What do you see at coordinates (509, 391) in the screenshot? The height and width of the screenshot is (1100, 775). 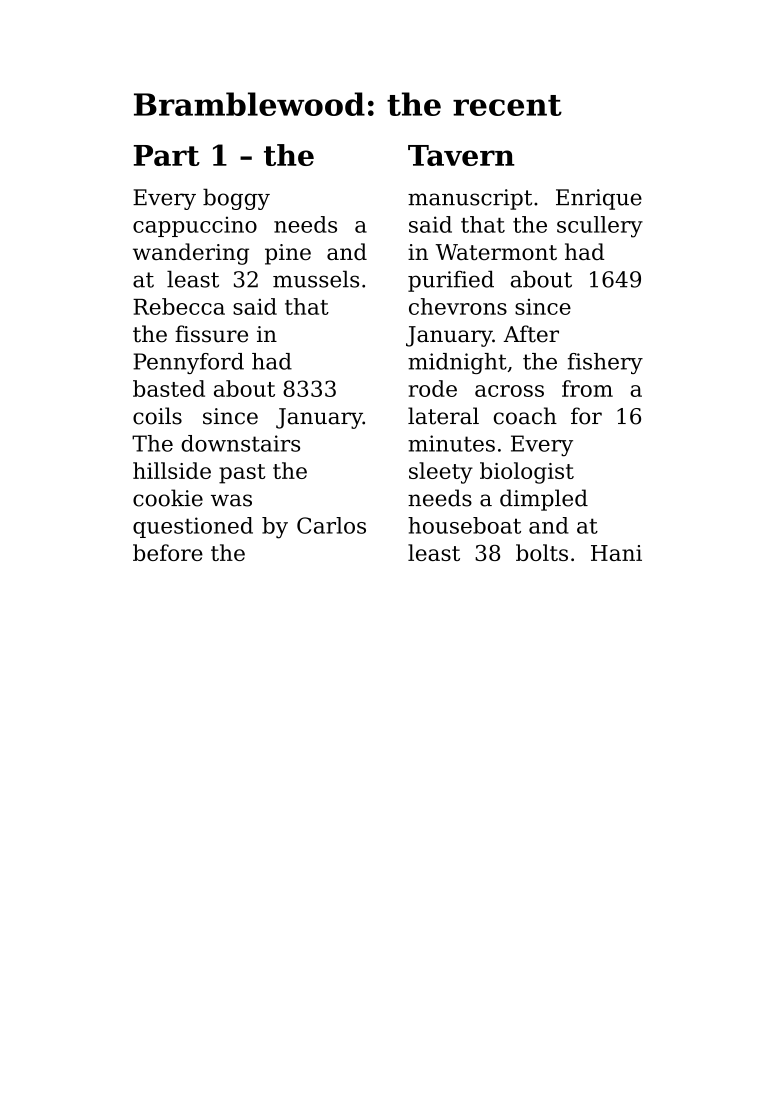 I see `across` at bounding box center [509, 391].
